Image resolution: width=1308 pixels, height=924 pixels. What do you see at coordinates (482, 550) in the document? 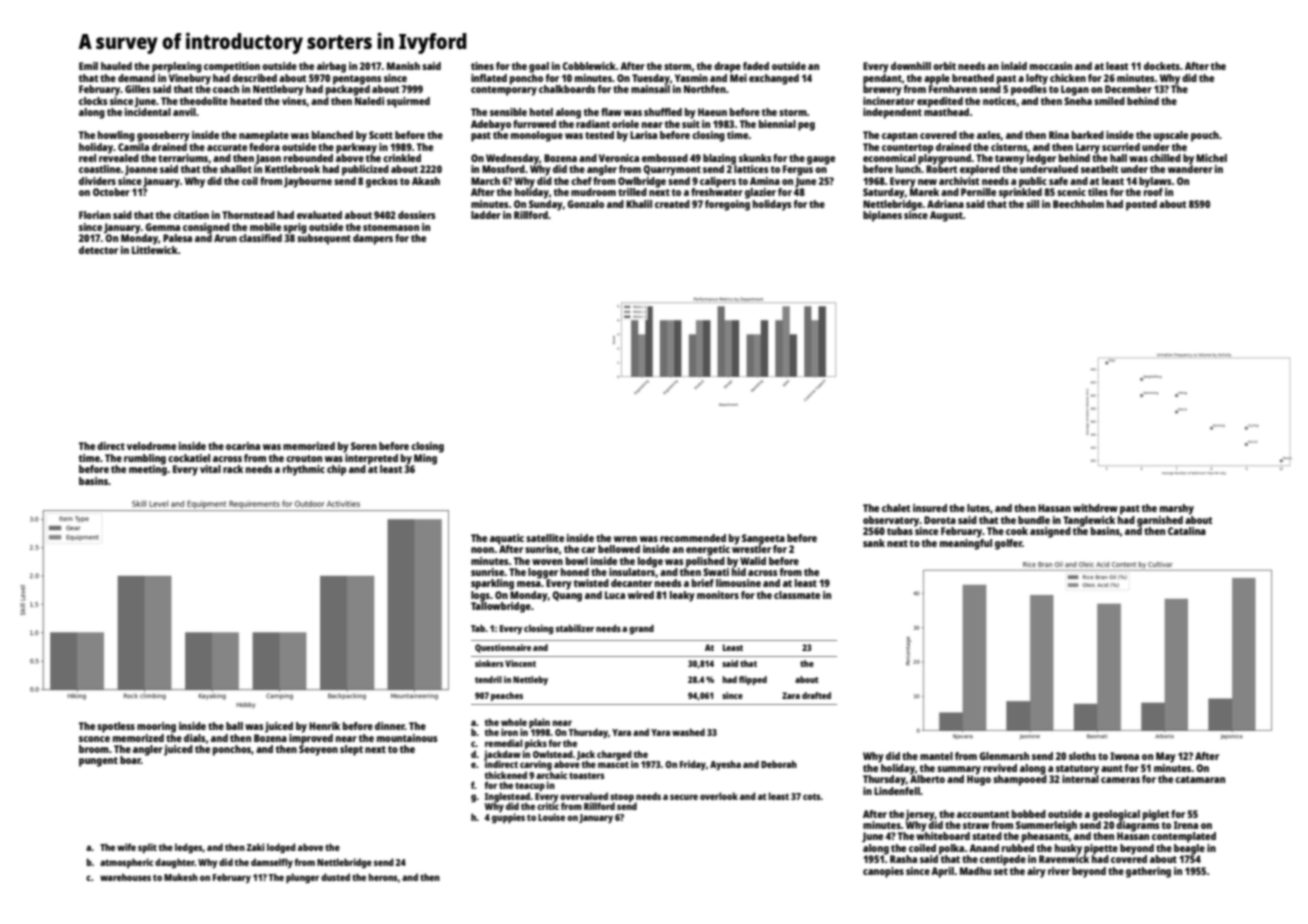
I see `noon` at bounding box center [482, 550].
